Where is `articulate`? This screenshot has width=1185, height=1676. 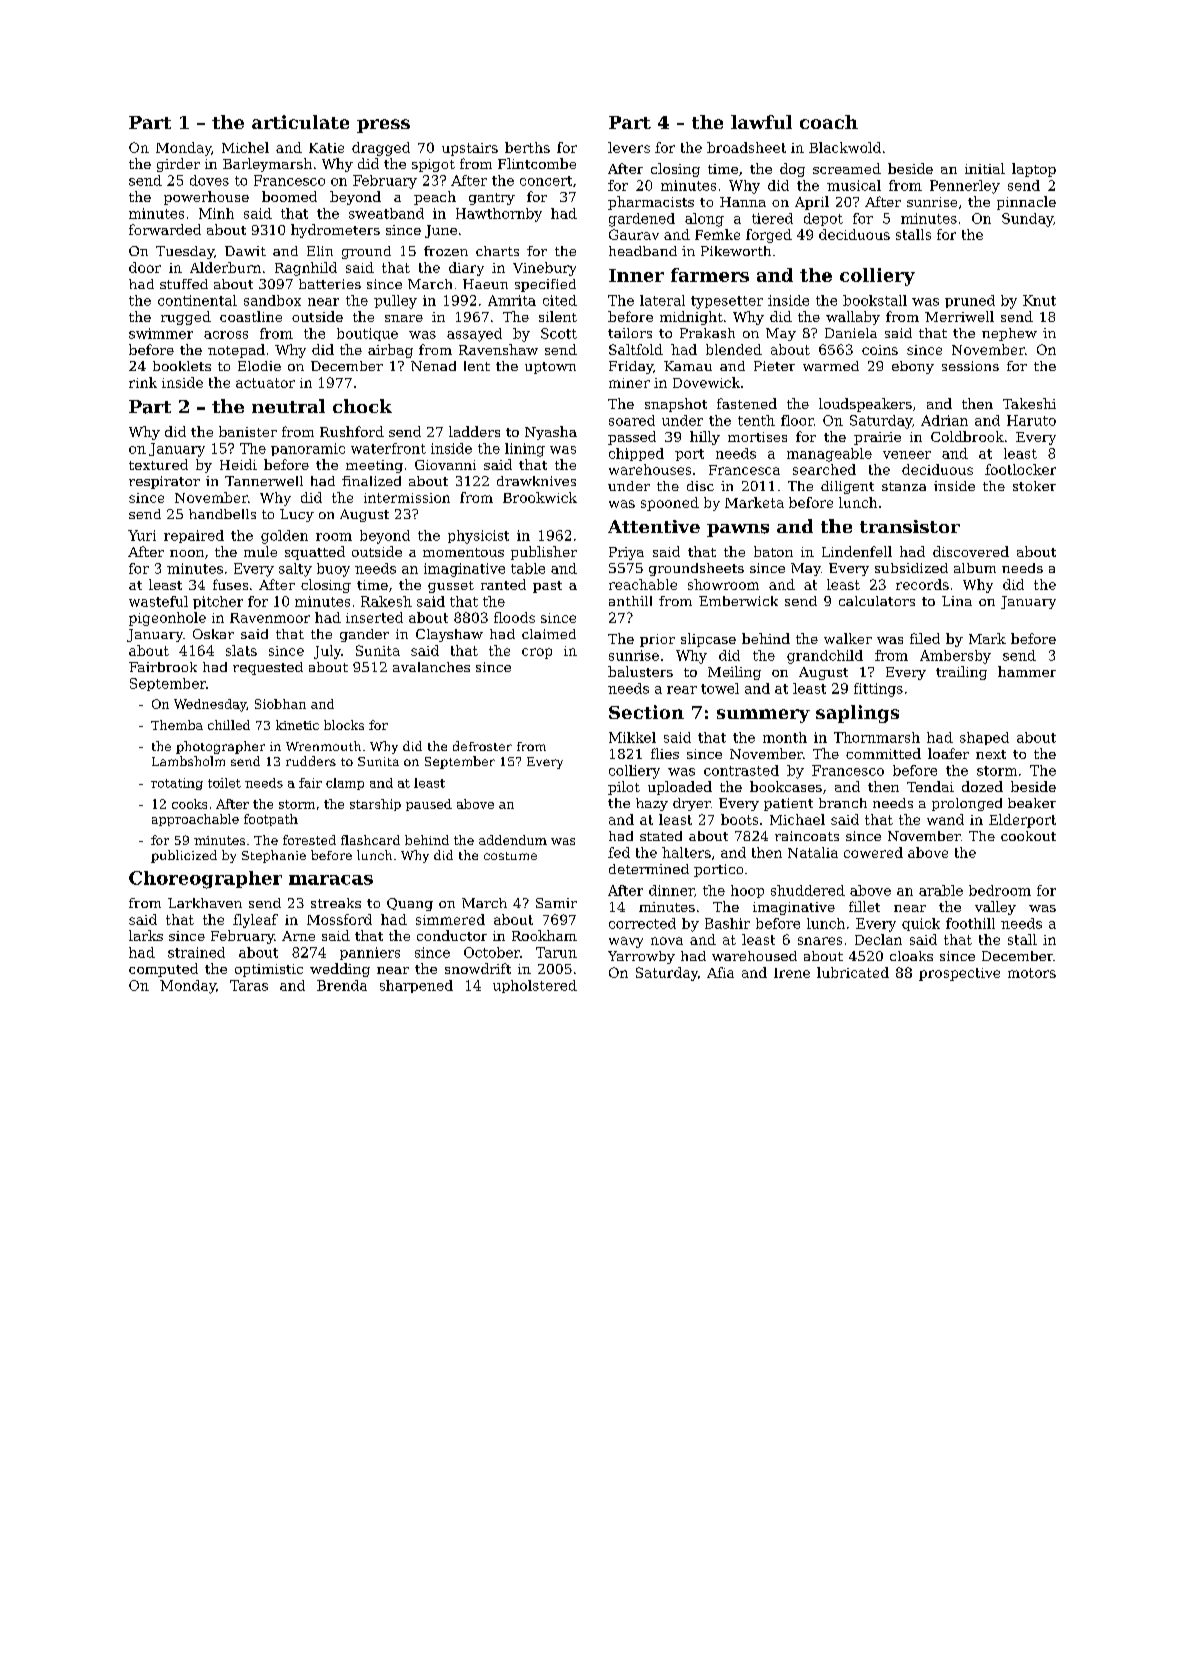
articulate is located at coordinates (300, 122).
